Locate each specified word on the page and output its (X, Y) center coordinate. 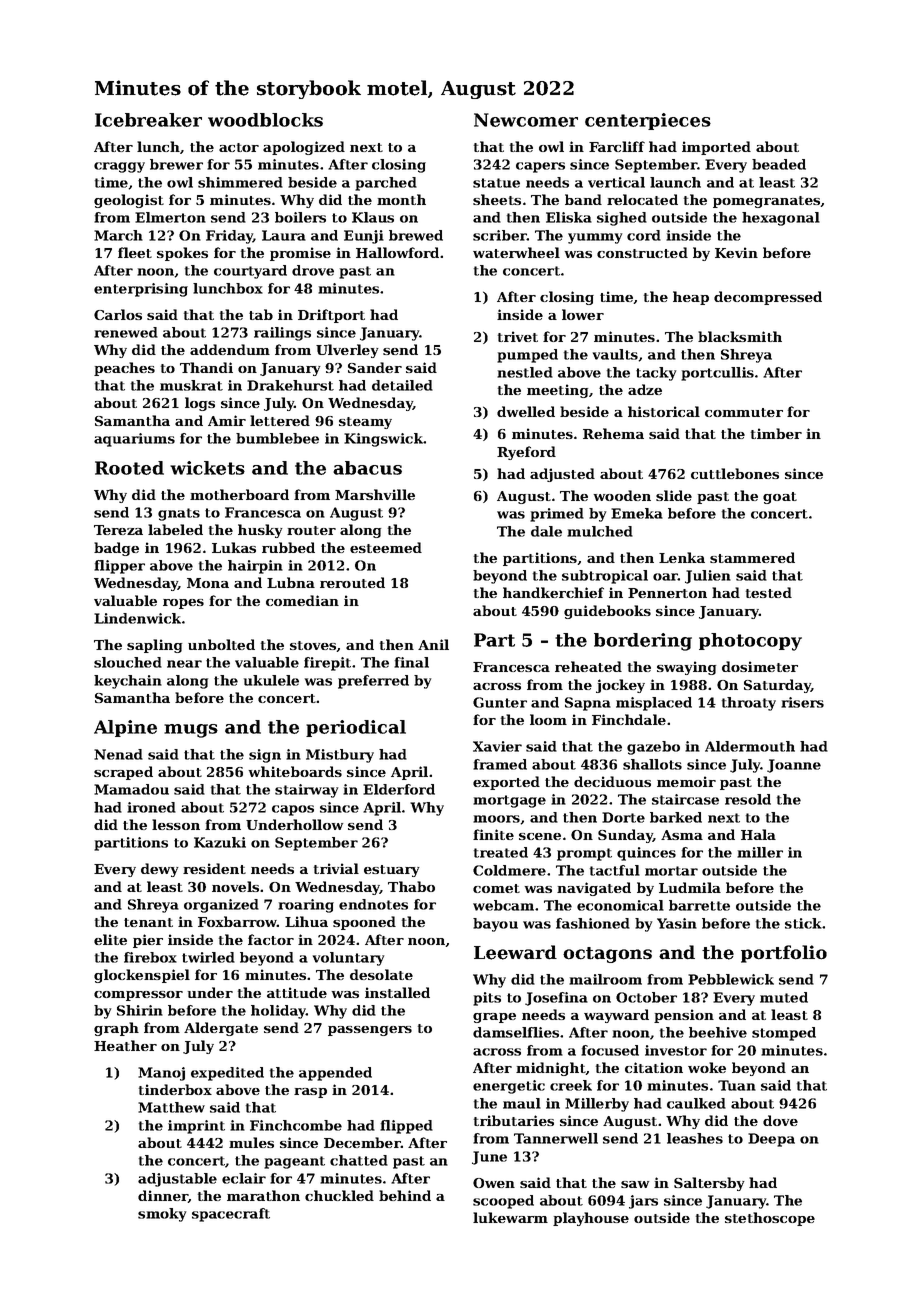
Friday (229, 237)
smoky (162, 1215)
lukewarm (510, 1217)
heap (691, 298)
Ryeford (526, 453)
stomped (784, 1034)
